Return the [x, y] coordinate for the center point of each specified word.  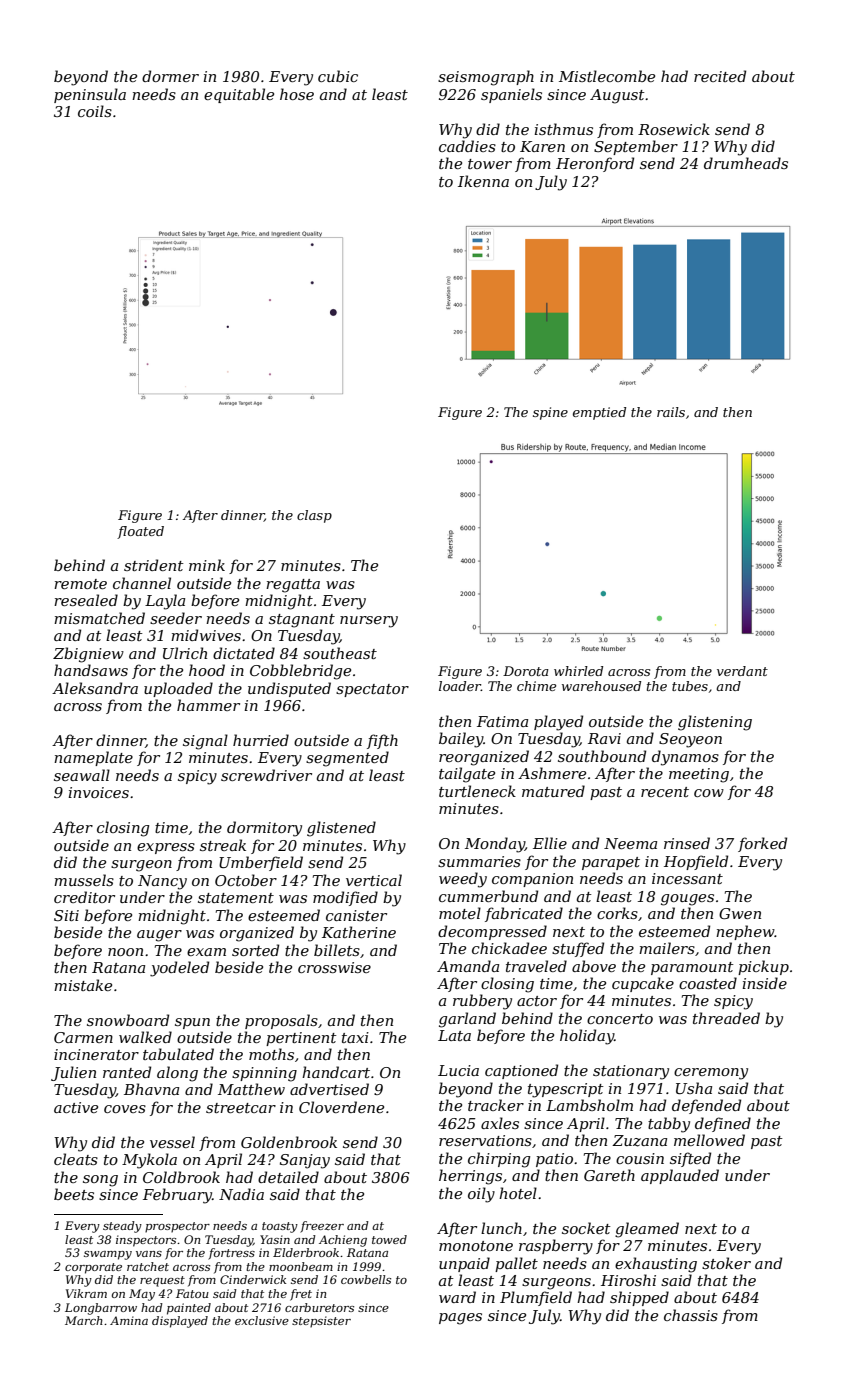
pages [460, 1319]
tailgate [467, 775]
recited [720, 76]
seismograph [486, 78]
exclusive [262, 1320]
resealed [86, 600]
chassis [691, 1315]
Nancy [162, 882]
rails [671, 412]
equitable [239, 95]
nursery [369, 622]
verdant [742, 671]
